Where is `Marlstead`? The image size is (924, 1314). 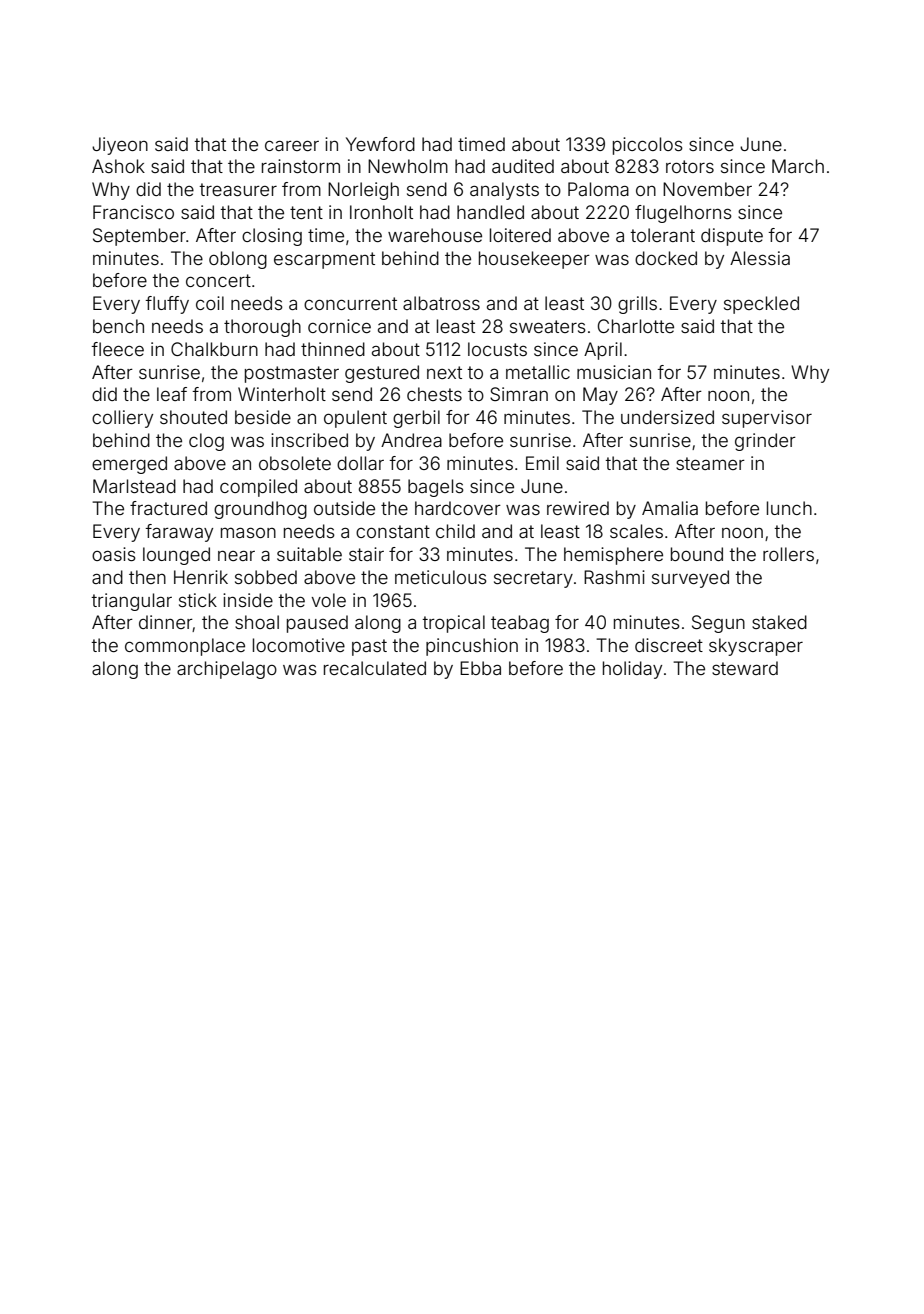
Marlstead is located at coordinates (134, 486).
